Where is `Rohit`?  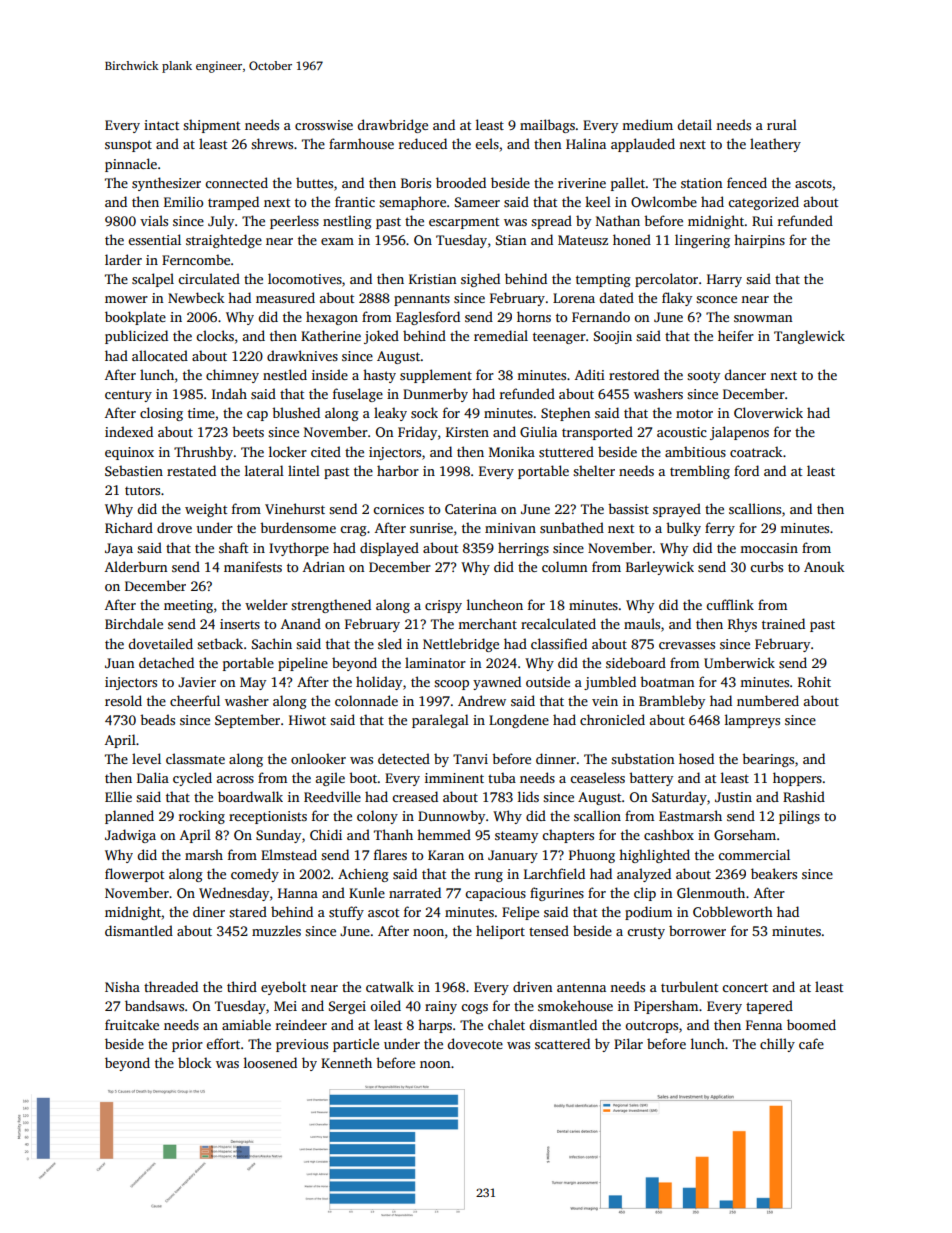
Rohit is located at coordinates (814, 681).
